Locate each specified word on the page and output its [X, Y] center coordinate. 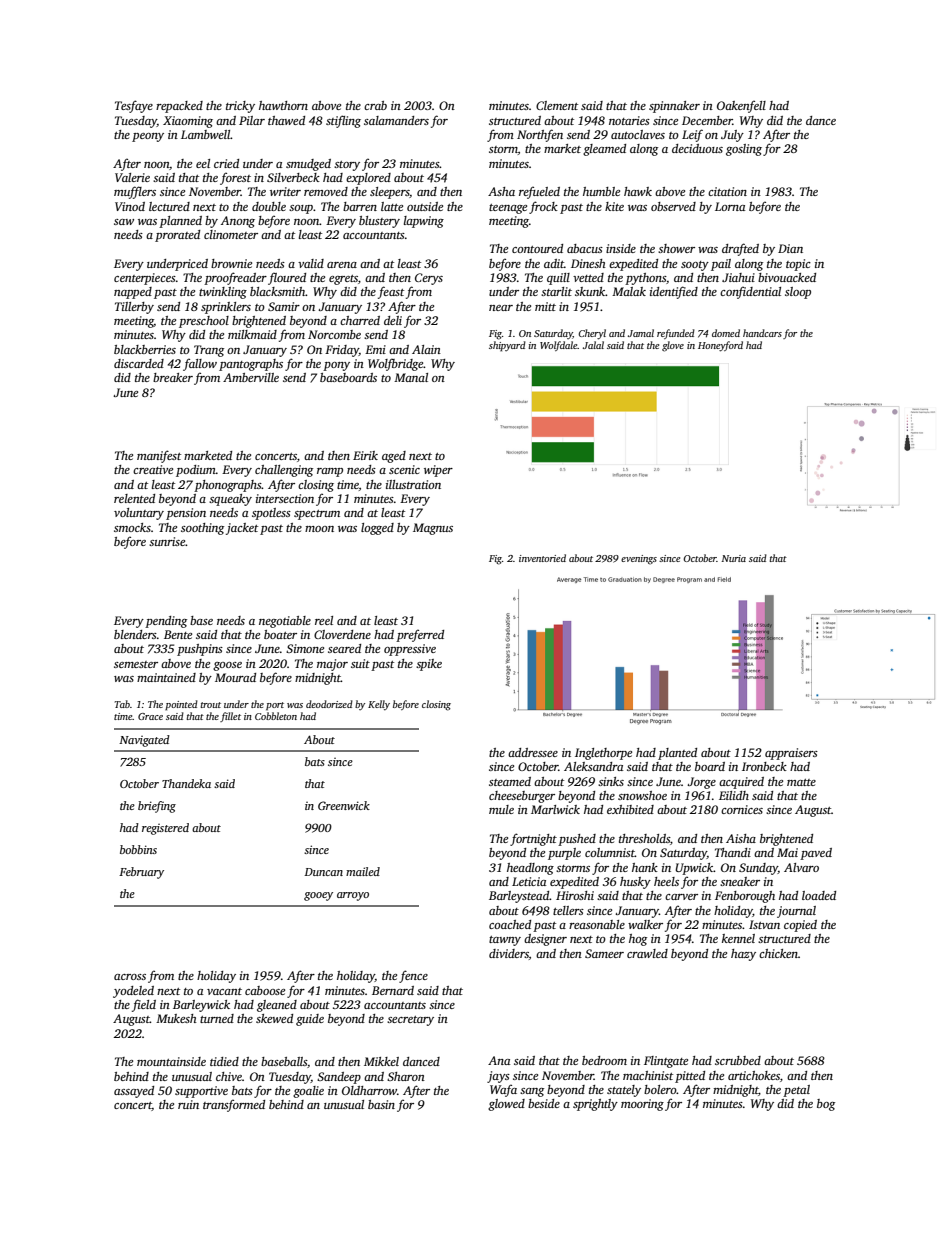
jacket [242, 529]
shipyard [507, 346]
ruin [188, 1104]
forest [235, 178]
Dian [790, 248]
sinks [611, 781]
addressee [533, 752]
